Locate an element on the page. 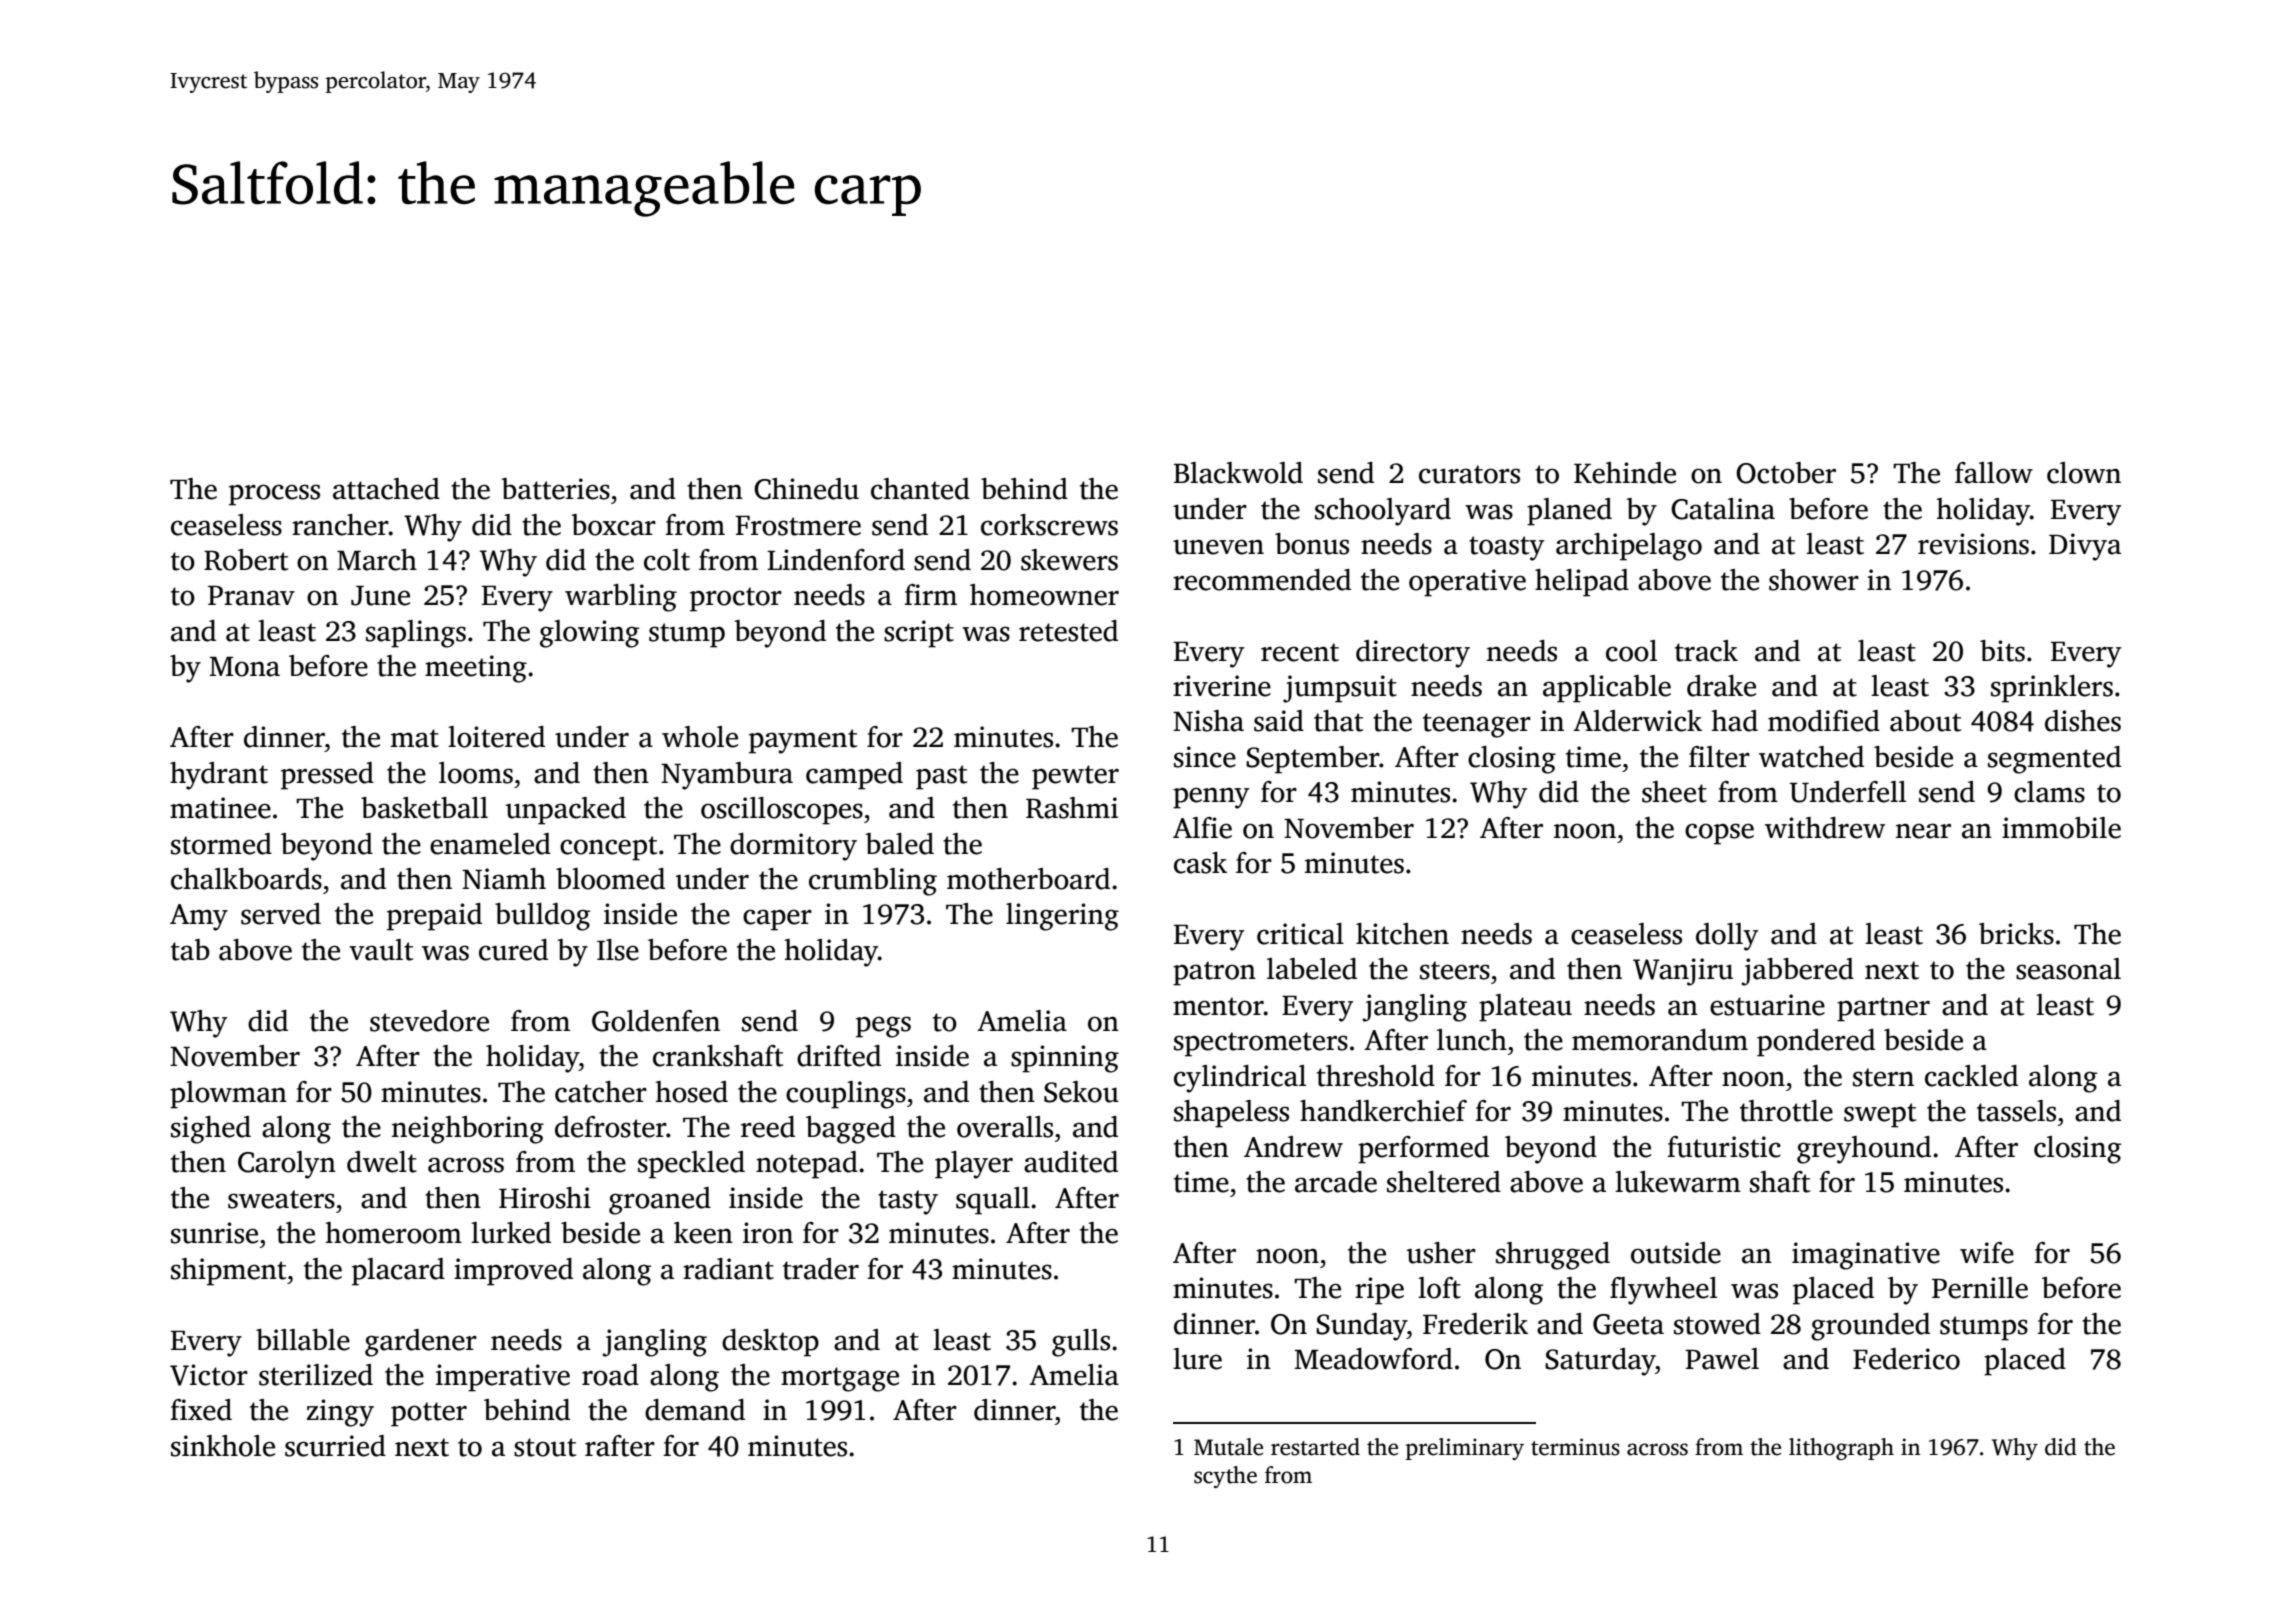  neighboring is located at coordinates (468, 1130).
